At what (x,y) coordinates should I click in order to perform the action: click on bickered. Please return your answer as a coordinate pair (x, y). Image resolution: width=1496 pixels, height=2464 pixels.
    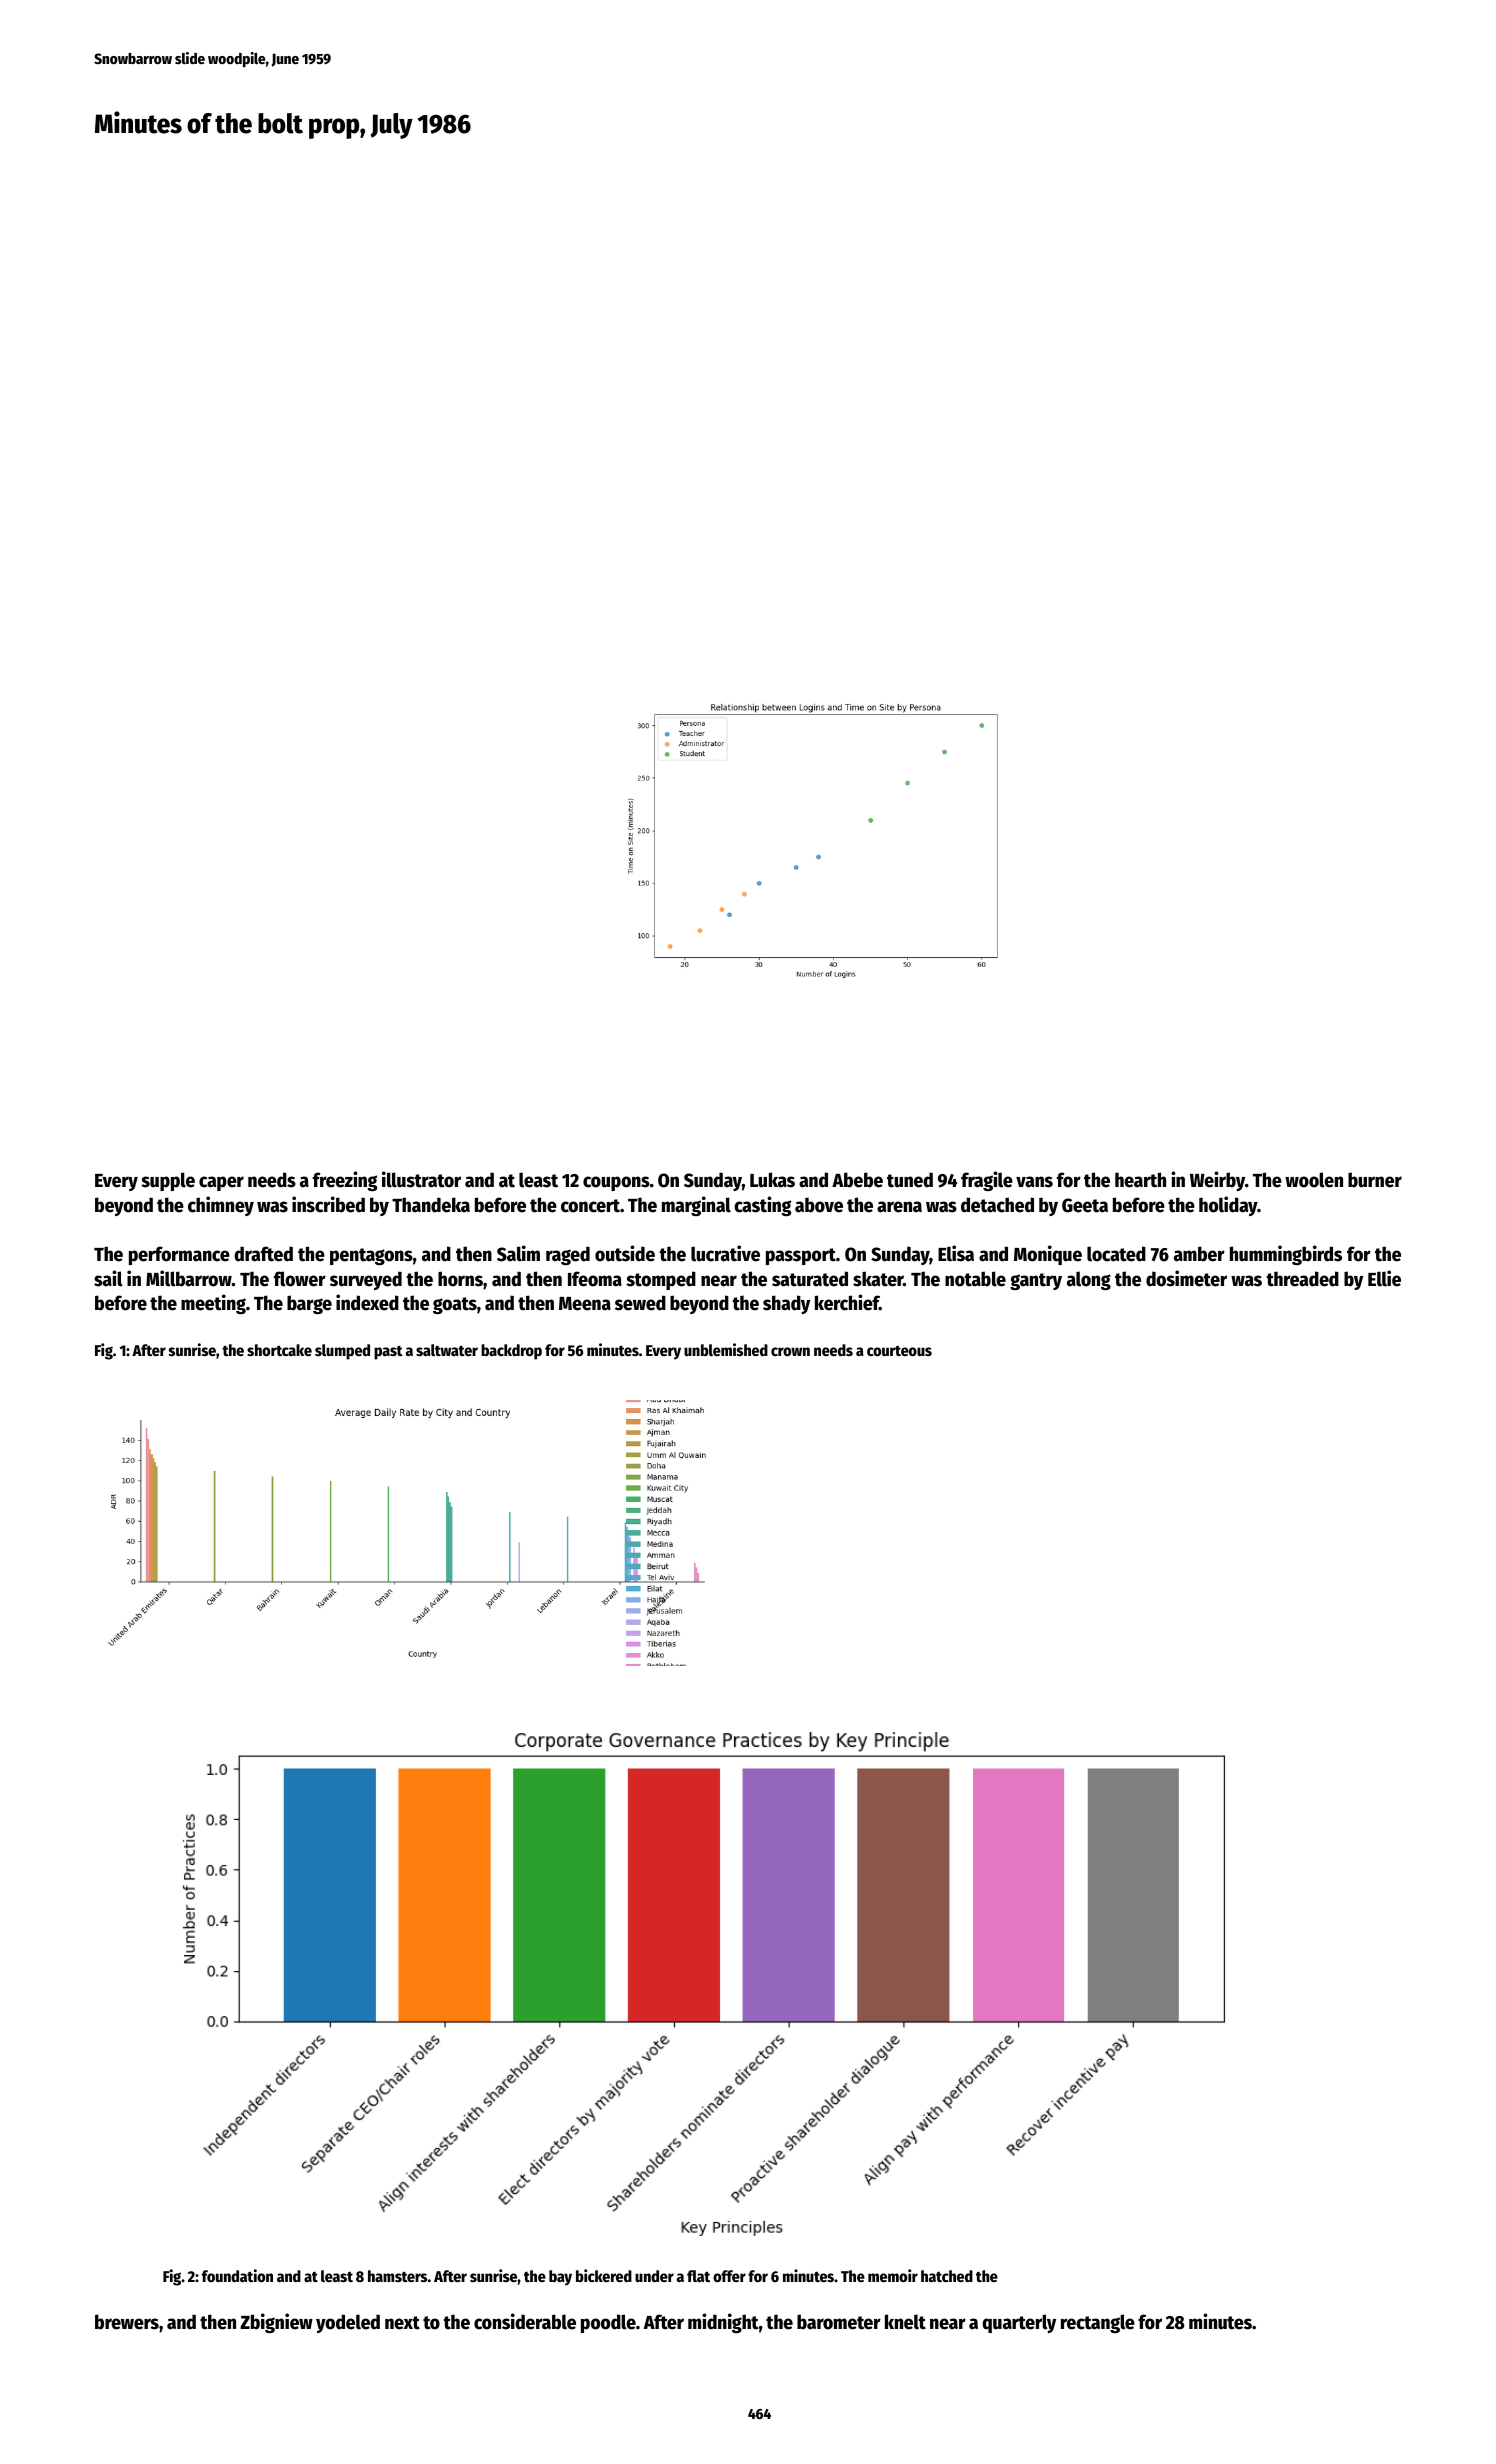
    Looking at the image, I should click on (604, 2275).
